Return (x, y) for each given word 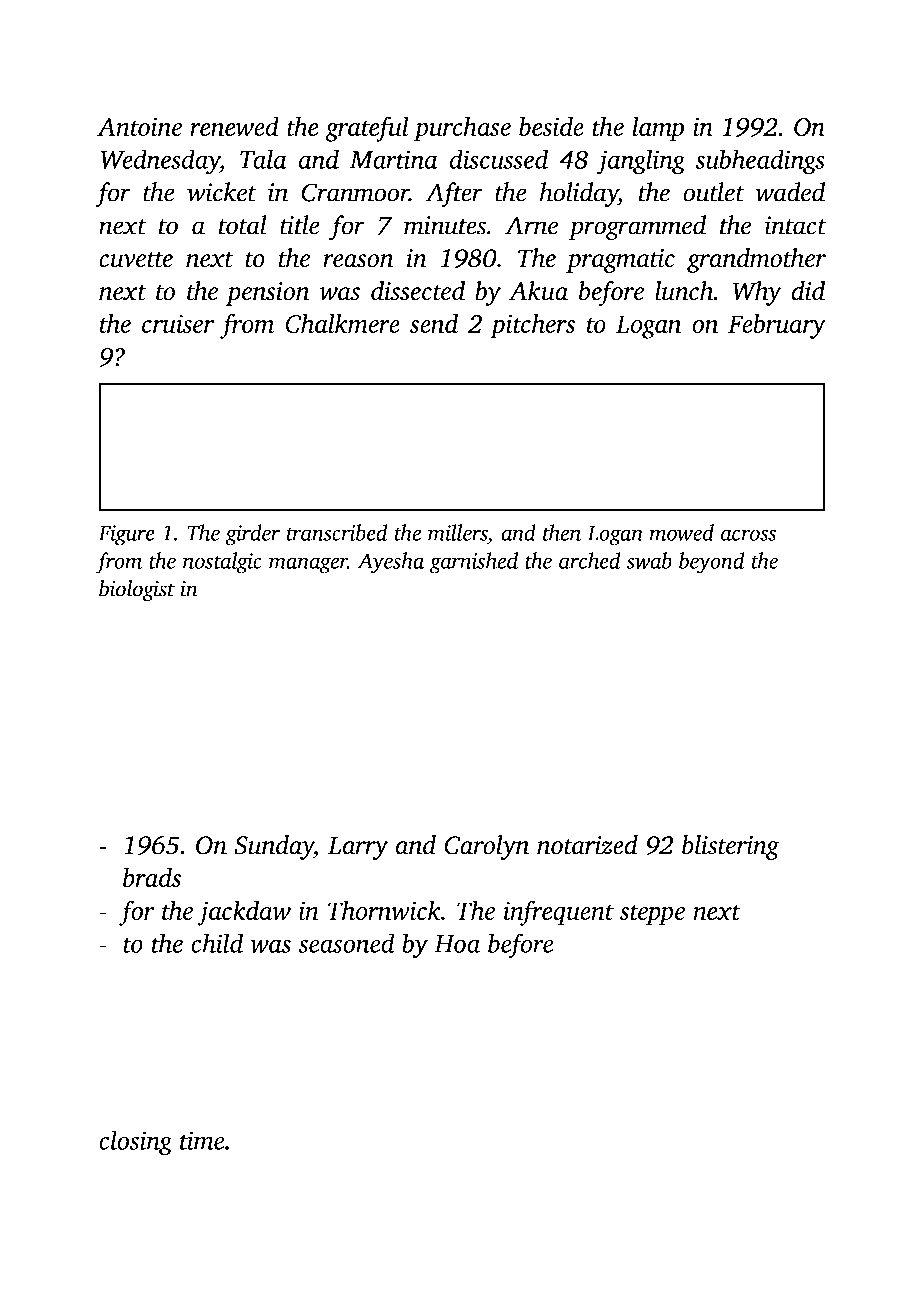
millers (458, 532)
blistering (731, 847)
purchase (462, 129)
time (202, 1140)
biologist (137, 591)
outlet (713, 192)
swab (649, 560)
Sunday (274, 847)
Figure (126, 535)
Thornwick (384, 910)
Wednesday (160, 162)
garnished (473, 563)
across (748, 535)
